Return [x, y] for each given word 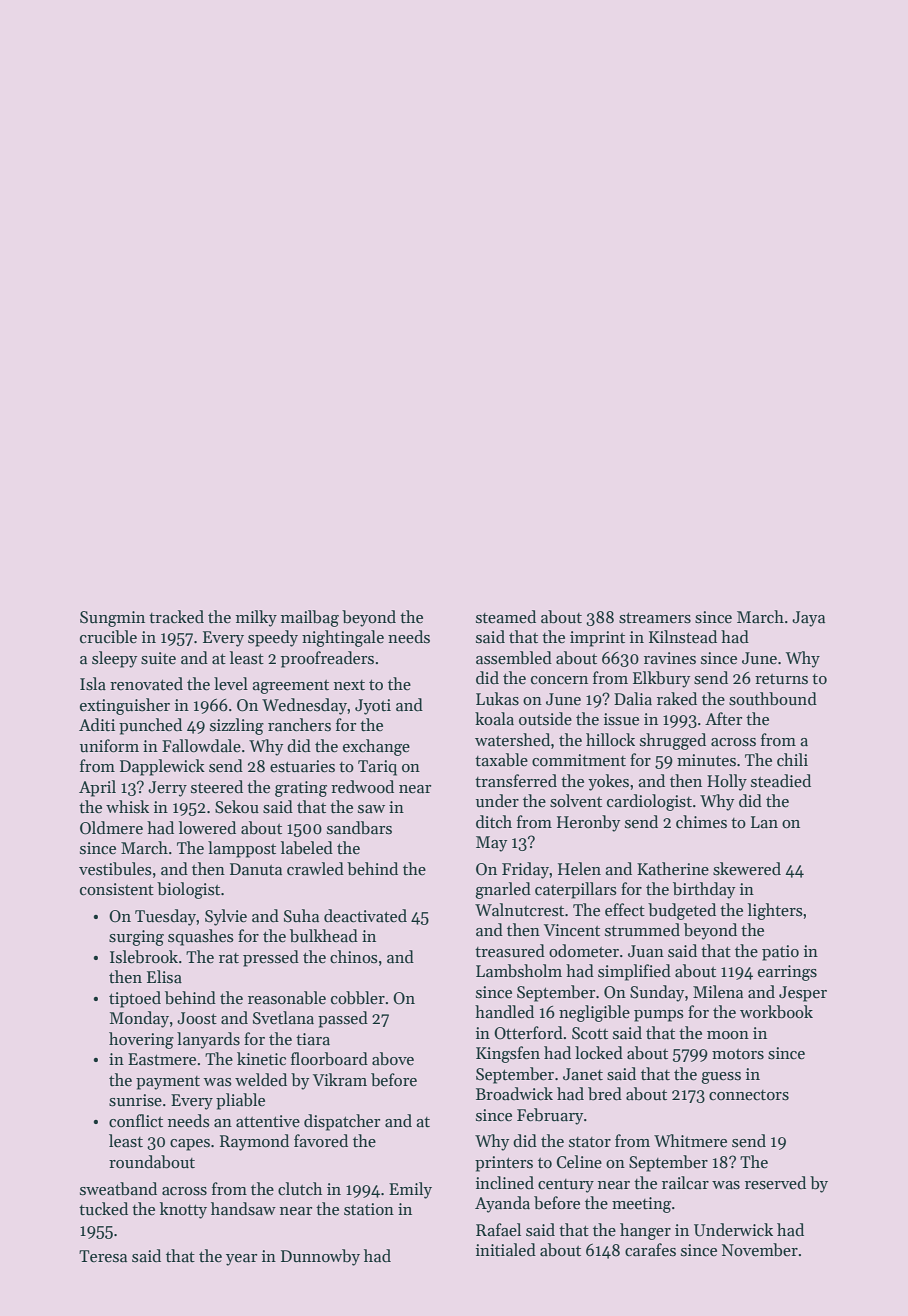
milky [256, 618]
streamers [655, 618]
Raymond [254, 1142]
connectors [749, 1095]
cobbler [358, 998]
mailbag [310, 618]
